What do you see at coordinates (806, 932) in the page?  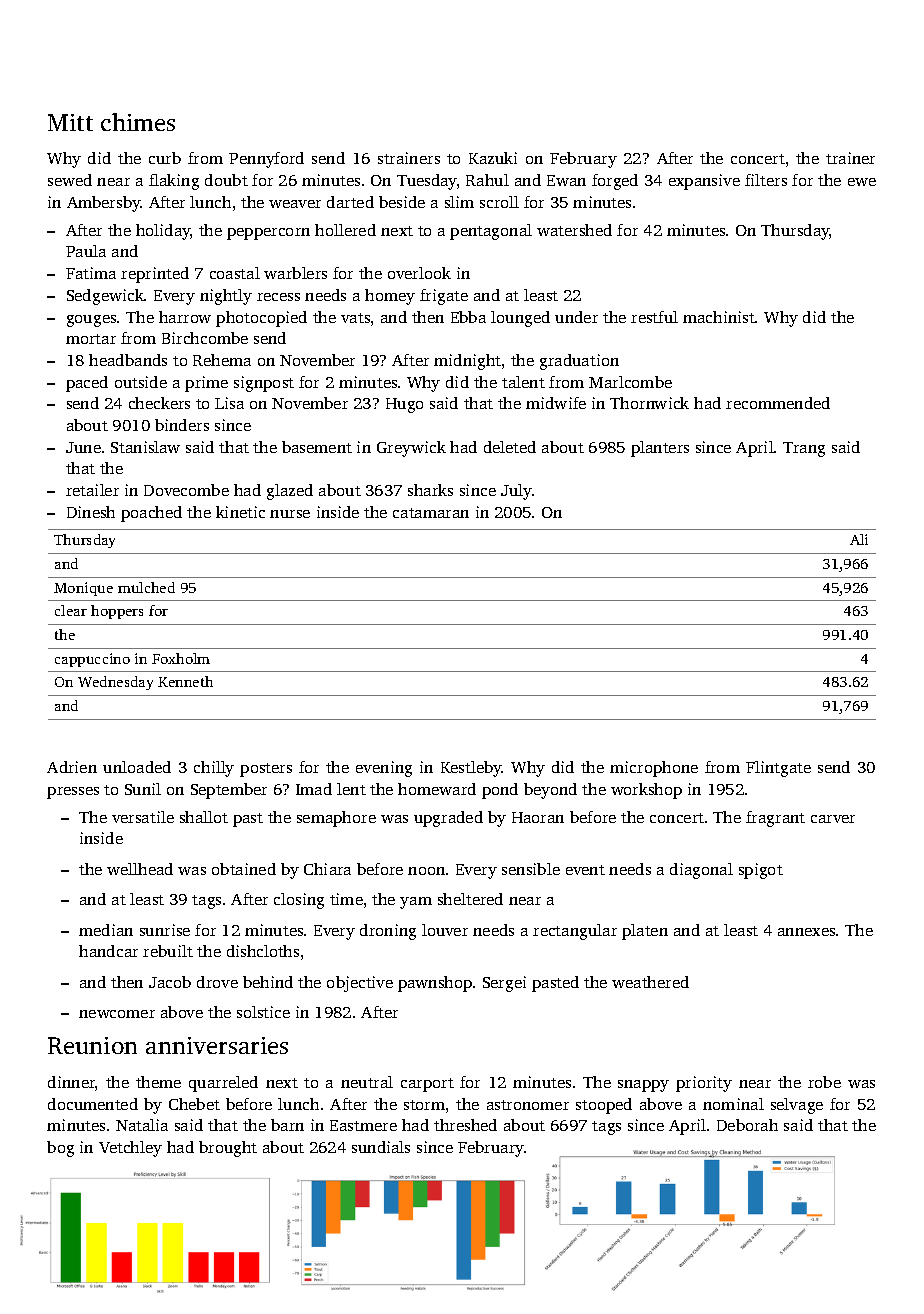 I see `annexes` at bounding box center [806, 932].
